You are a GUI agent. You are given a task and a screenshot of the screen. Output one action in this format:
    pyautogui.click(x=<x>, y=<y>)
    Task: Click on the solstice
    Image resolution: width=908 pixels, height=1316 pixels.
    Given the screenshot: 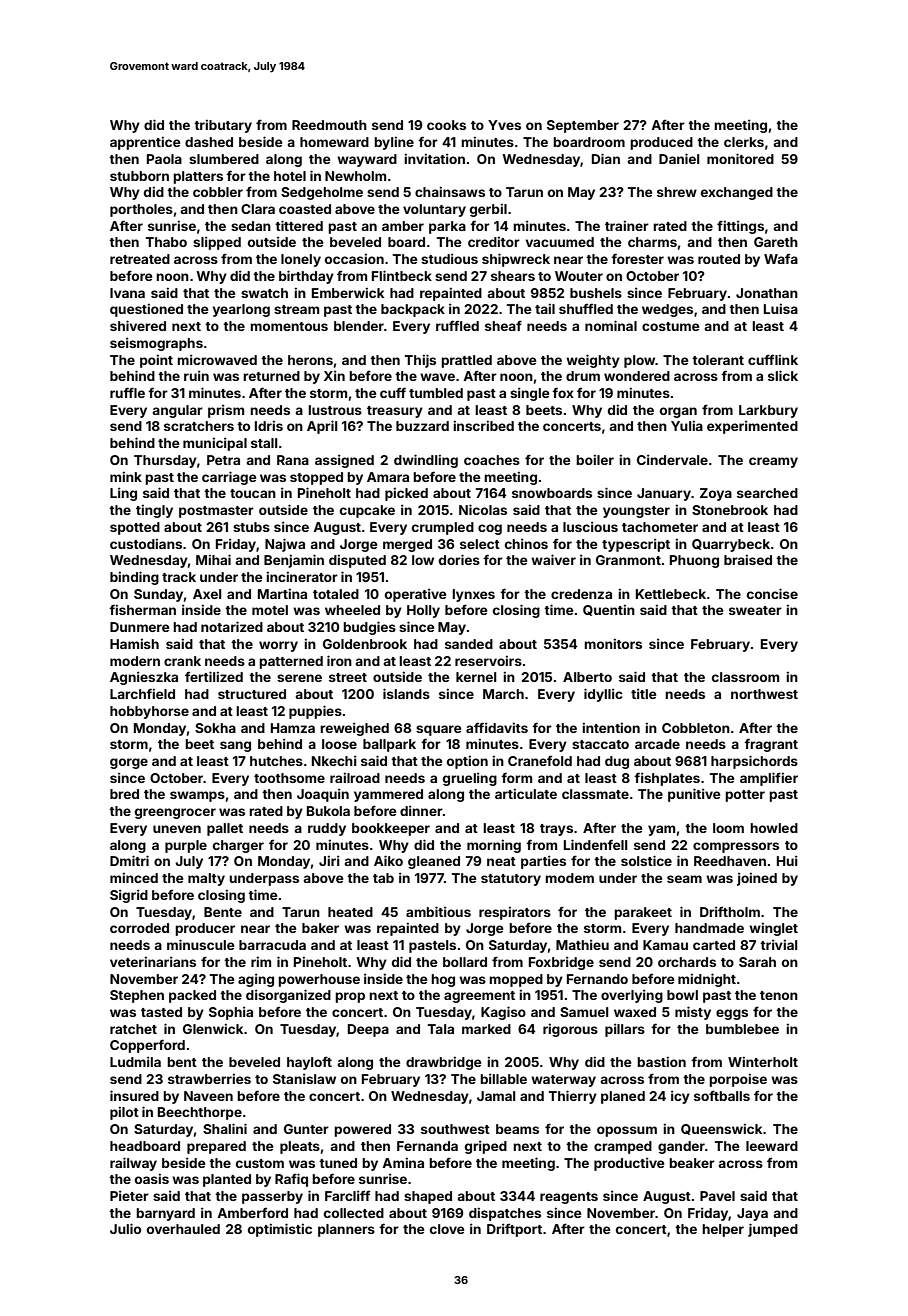 What is the action you would take?
    pyautogui.click(x=646, y=860)
